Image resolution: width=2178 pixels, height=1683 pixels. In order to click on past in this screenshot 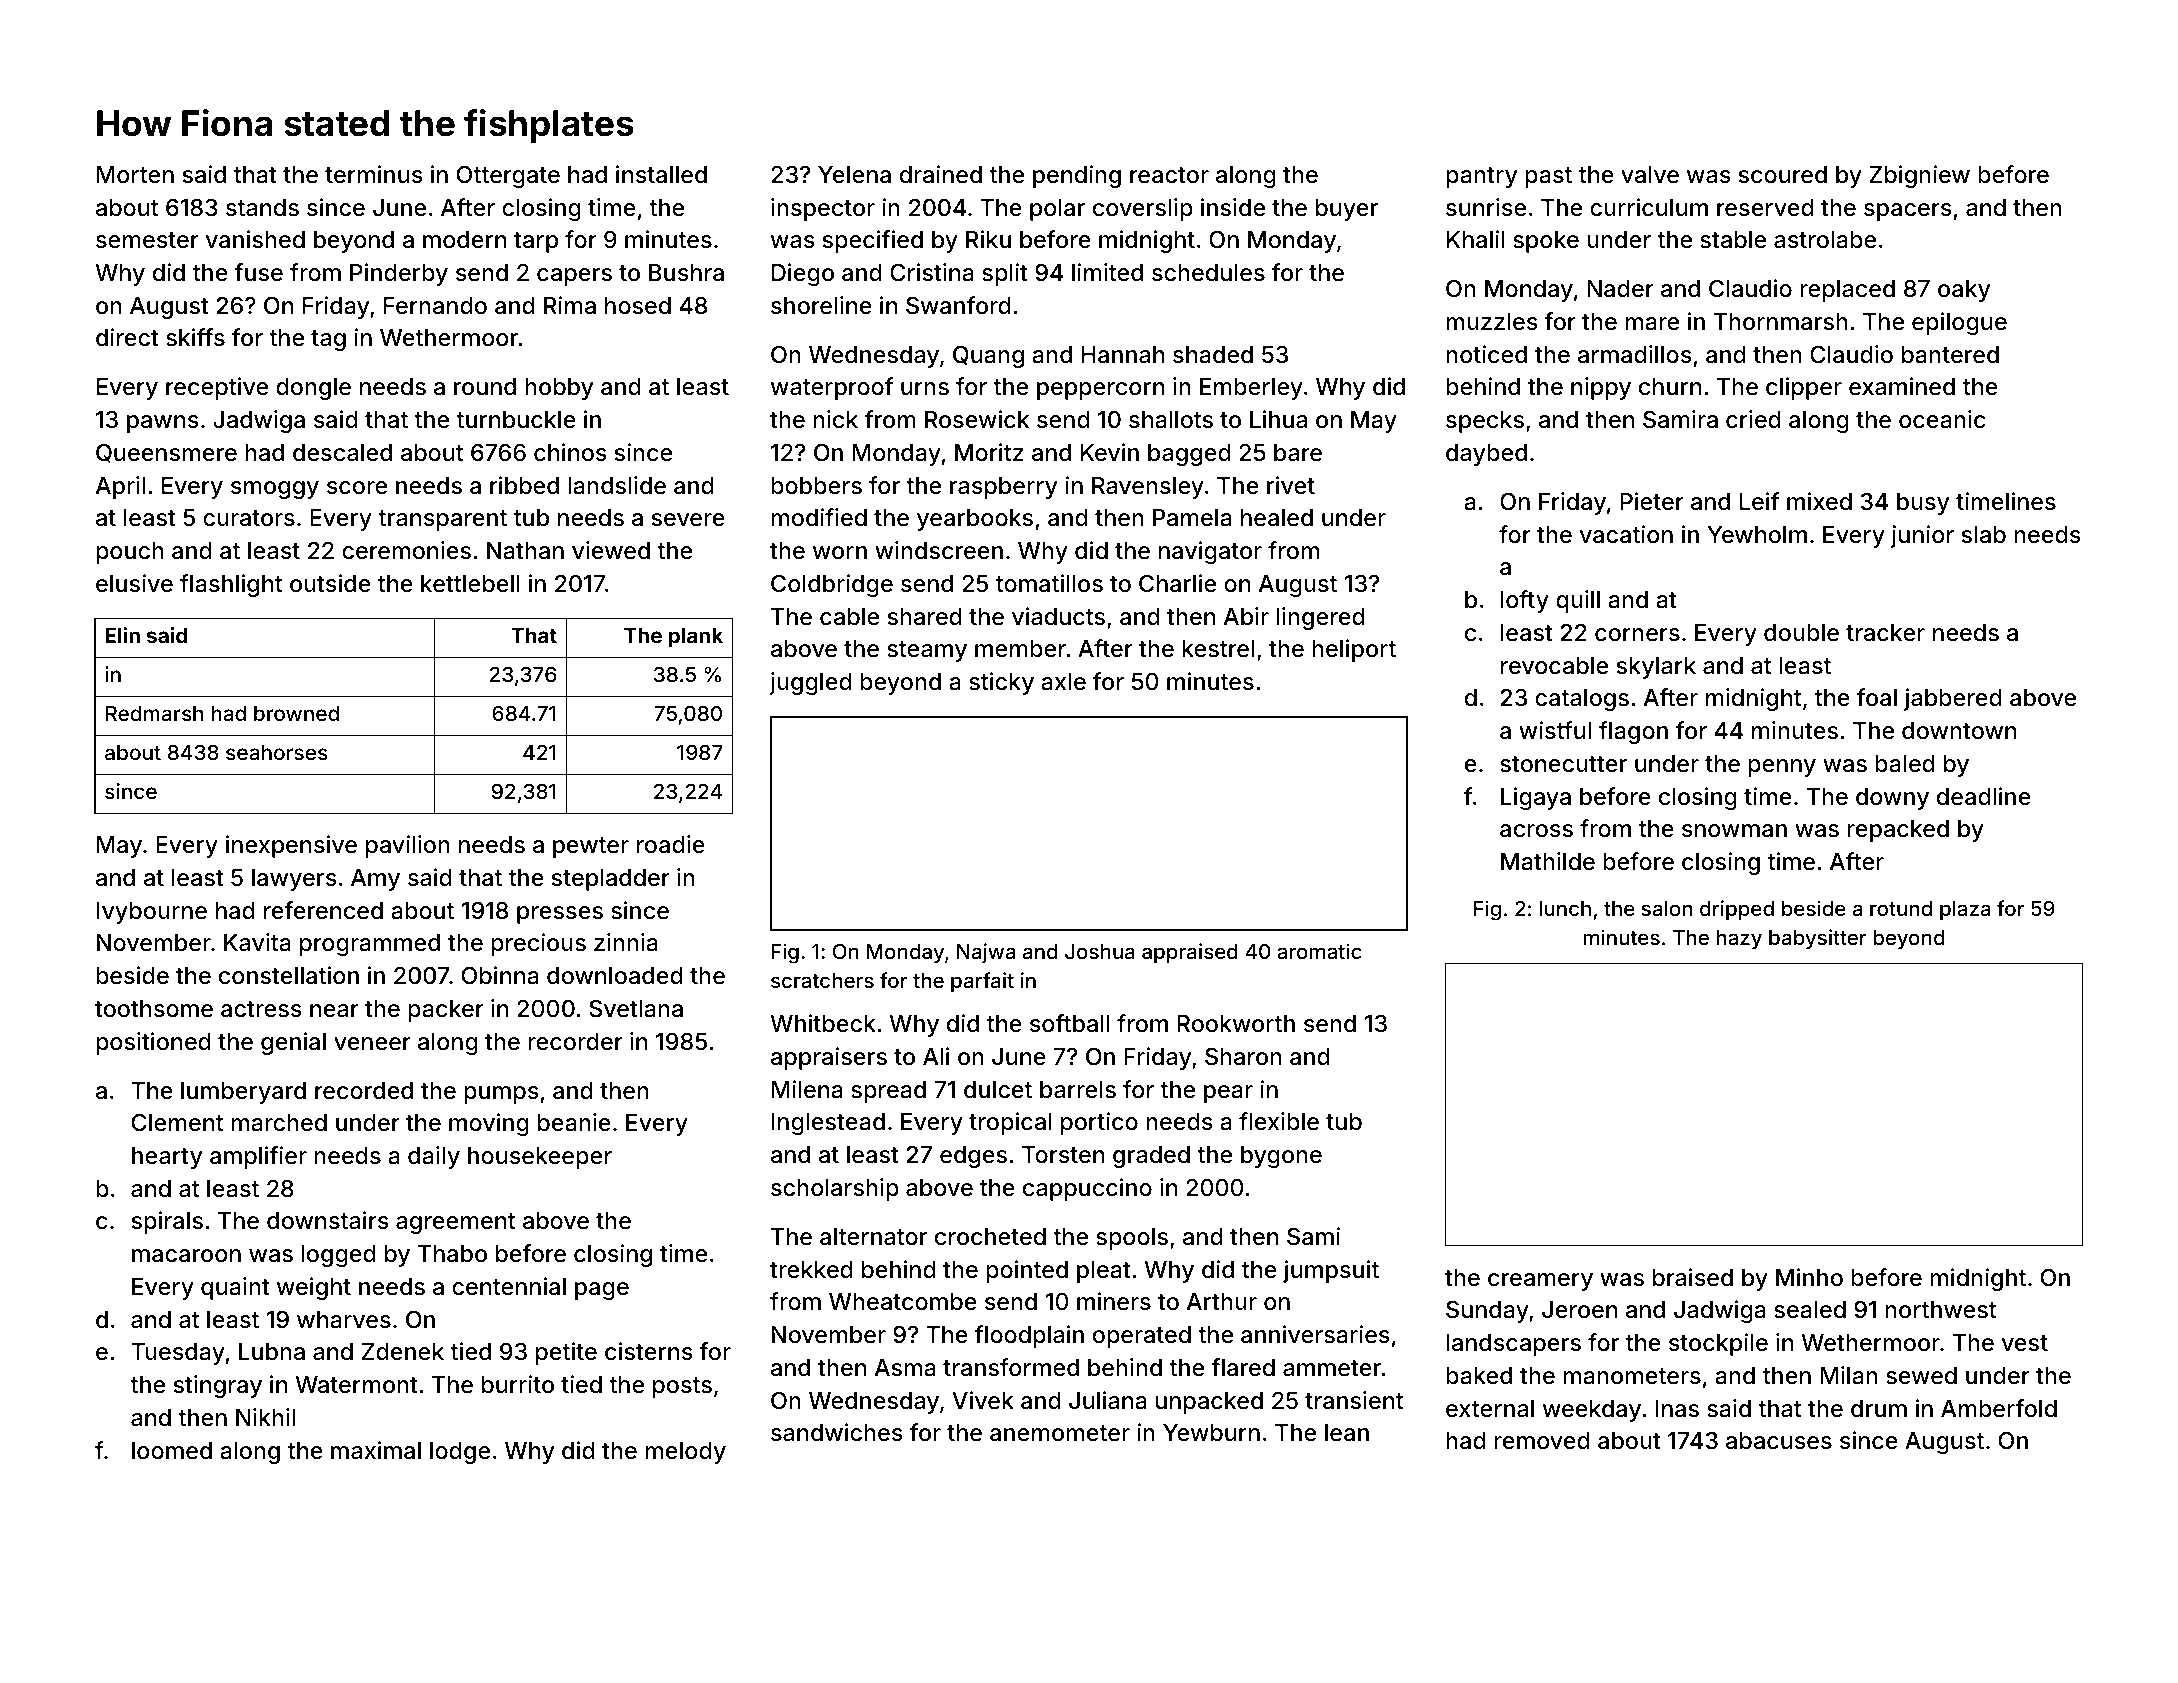, I will do `click(1548, 177)`.
